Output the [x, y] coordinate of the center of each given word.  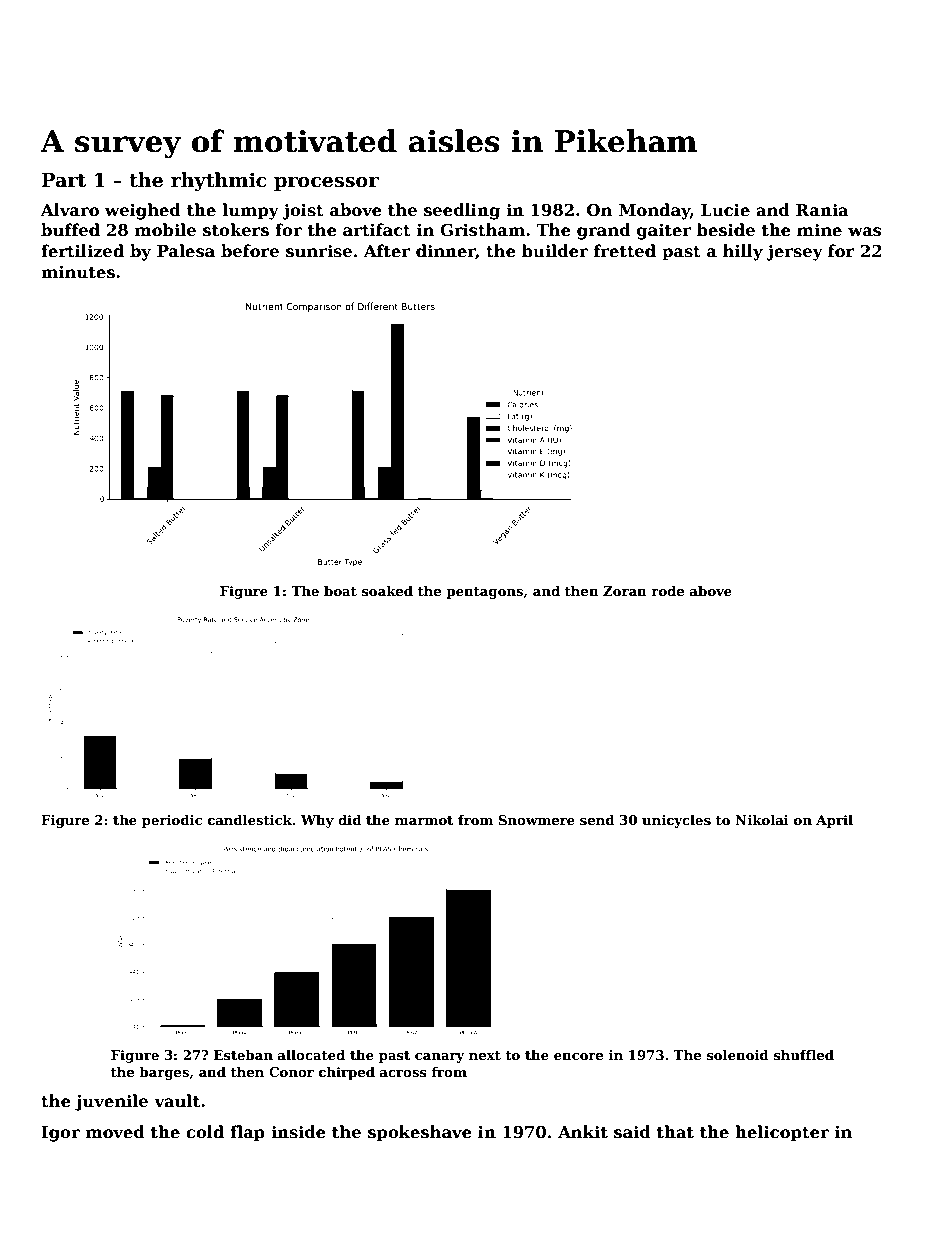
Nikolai [762, 820]
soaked [387, 591]
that [675, 1132]
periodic [172, 821]
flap [247, 1133]
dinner [446, 252]
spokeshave [420, 1133]
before [250, 251]
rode [667, 591]
